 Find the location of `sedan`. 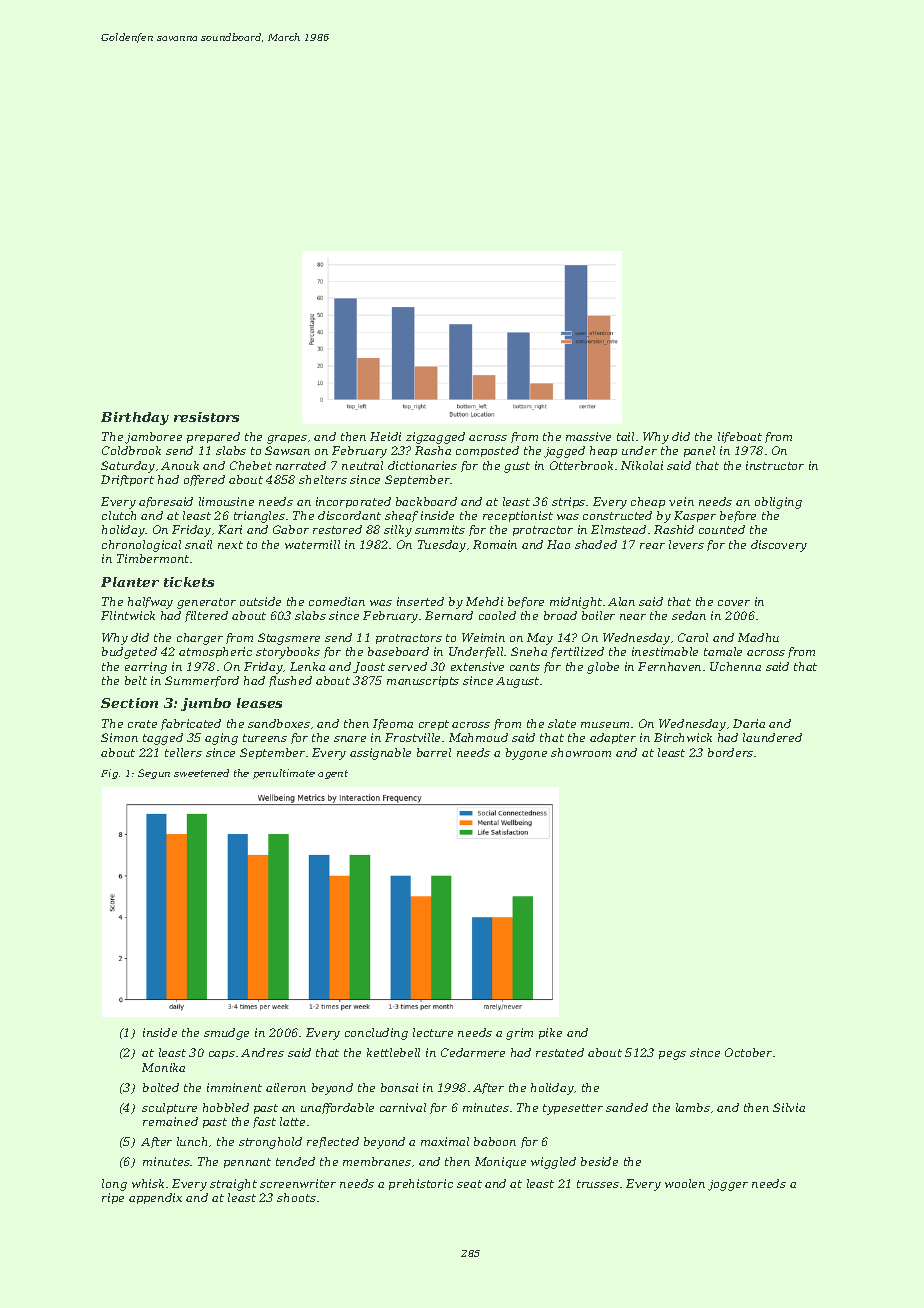

sedan is located at coordinates (689, 615).
